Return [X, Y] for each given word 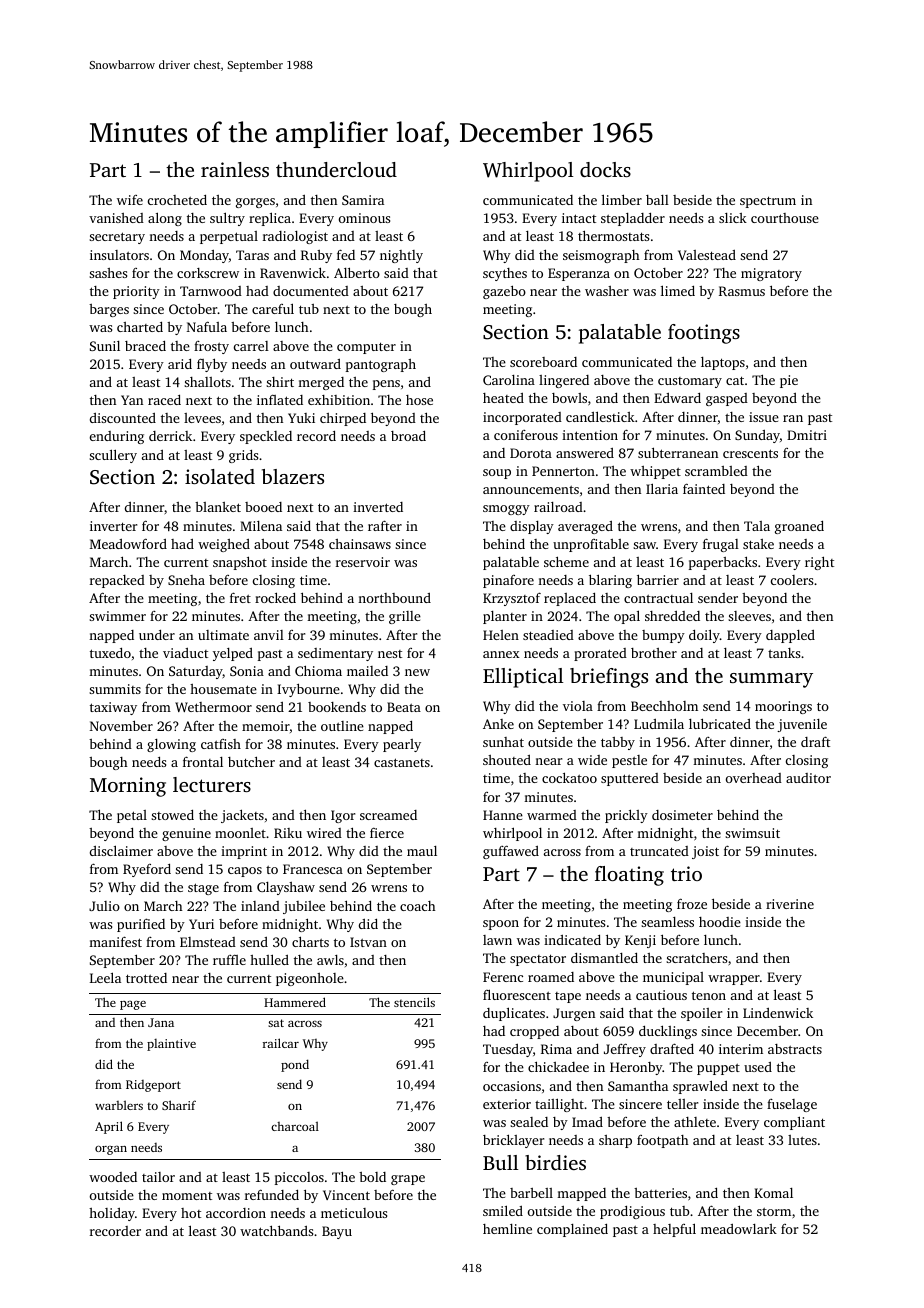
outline [342, 726]
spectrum [768, 202]
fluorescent [517, 994]
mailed [367, 671]
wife [130, 200]
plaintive [171, 1045]
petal [132, 816]
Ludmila [659, 723]
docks [605, 169]
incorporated [522, 418]
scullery [113, 456]
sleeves [749, 616]
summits [115, 689]
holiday [112, 1214]
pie [789, 381]
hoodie [720, 922]
